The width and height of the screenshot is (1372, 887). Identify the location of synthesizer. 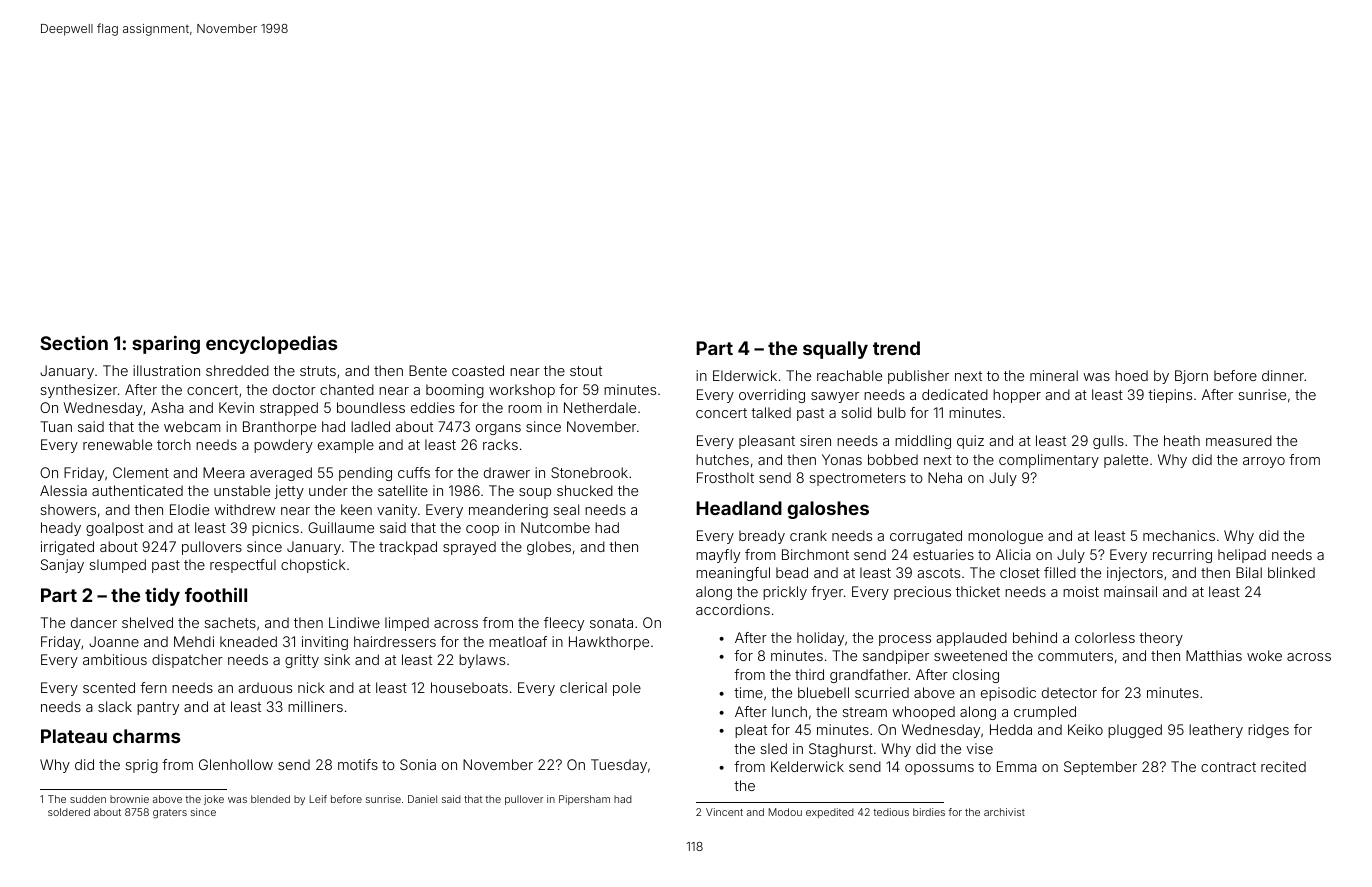
(78, 391).
